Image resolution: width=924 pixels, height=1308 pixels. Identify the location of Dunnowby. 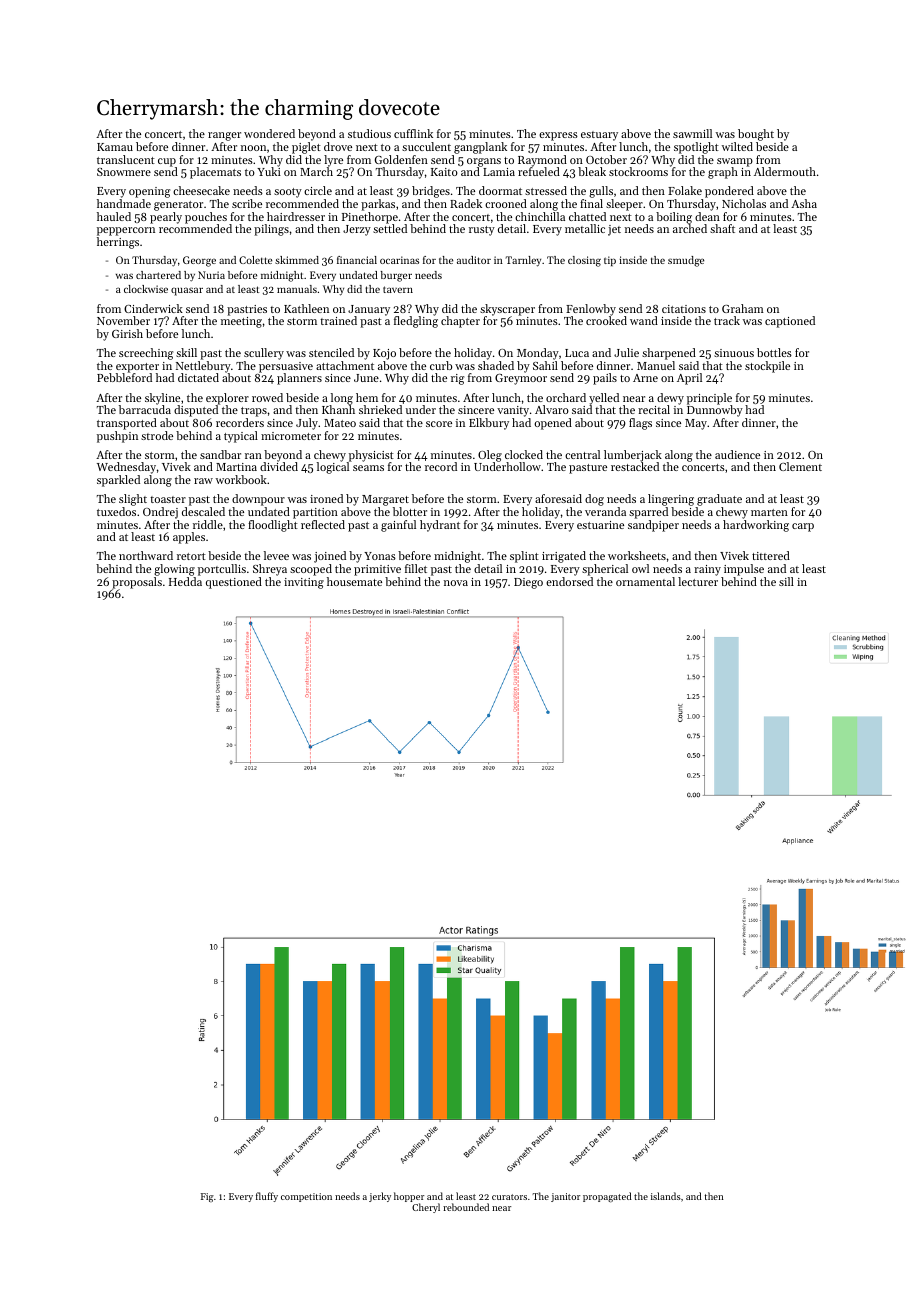
(715, 411).
